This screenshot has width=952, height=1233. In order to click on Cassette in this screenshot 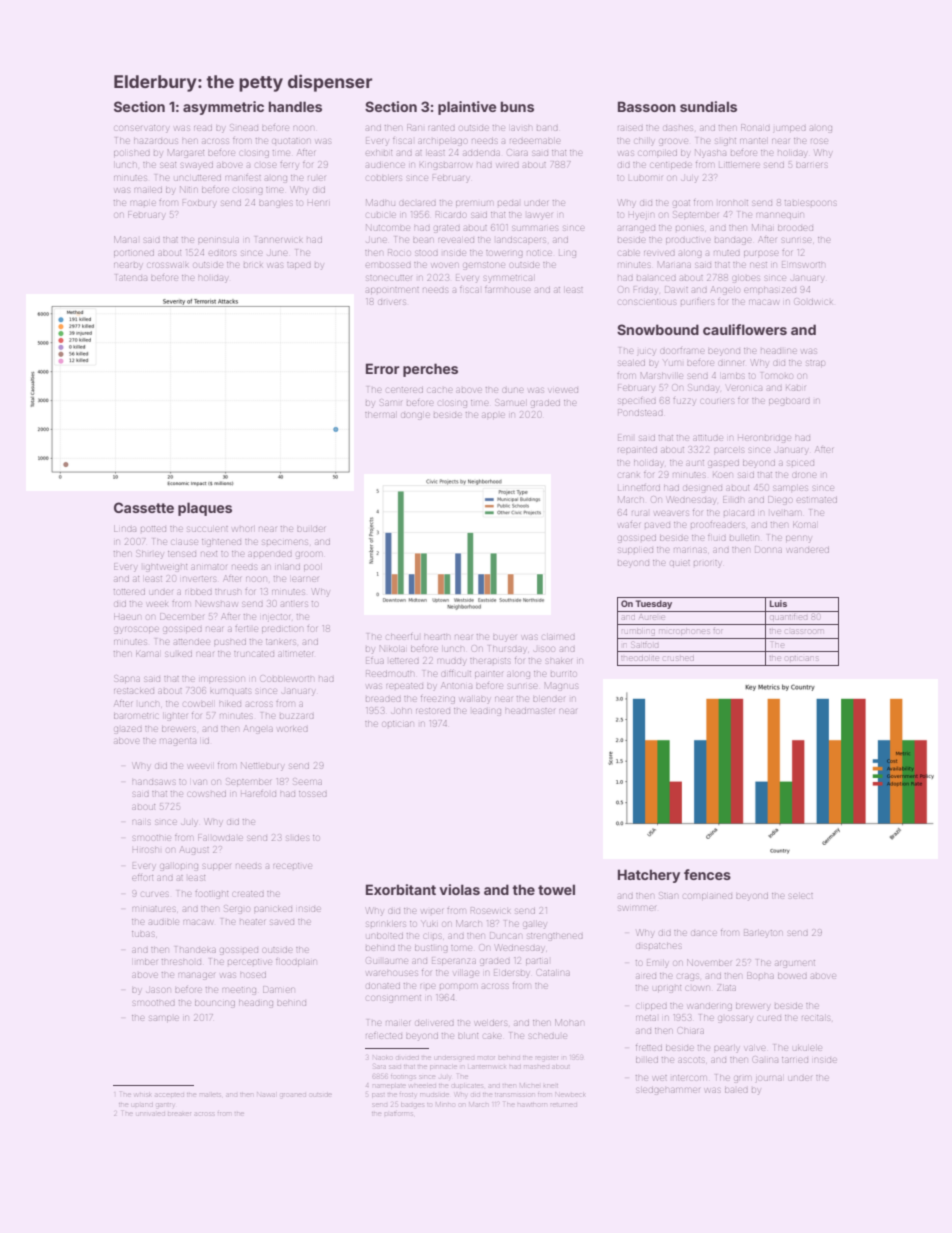, I will do `click(144, 507)`.
